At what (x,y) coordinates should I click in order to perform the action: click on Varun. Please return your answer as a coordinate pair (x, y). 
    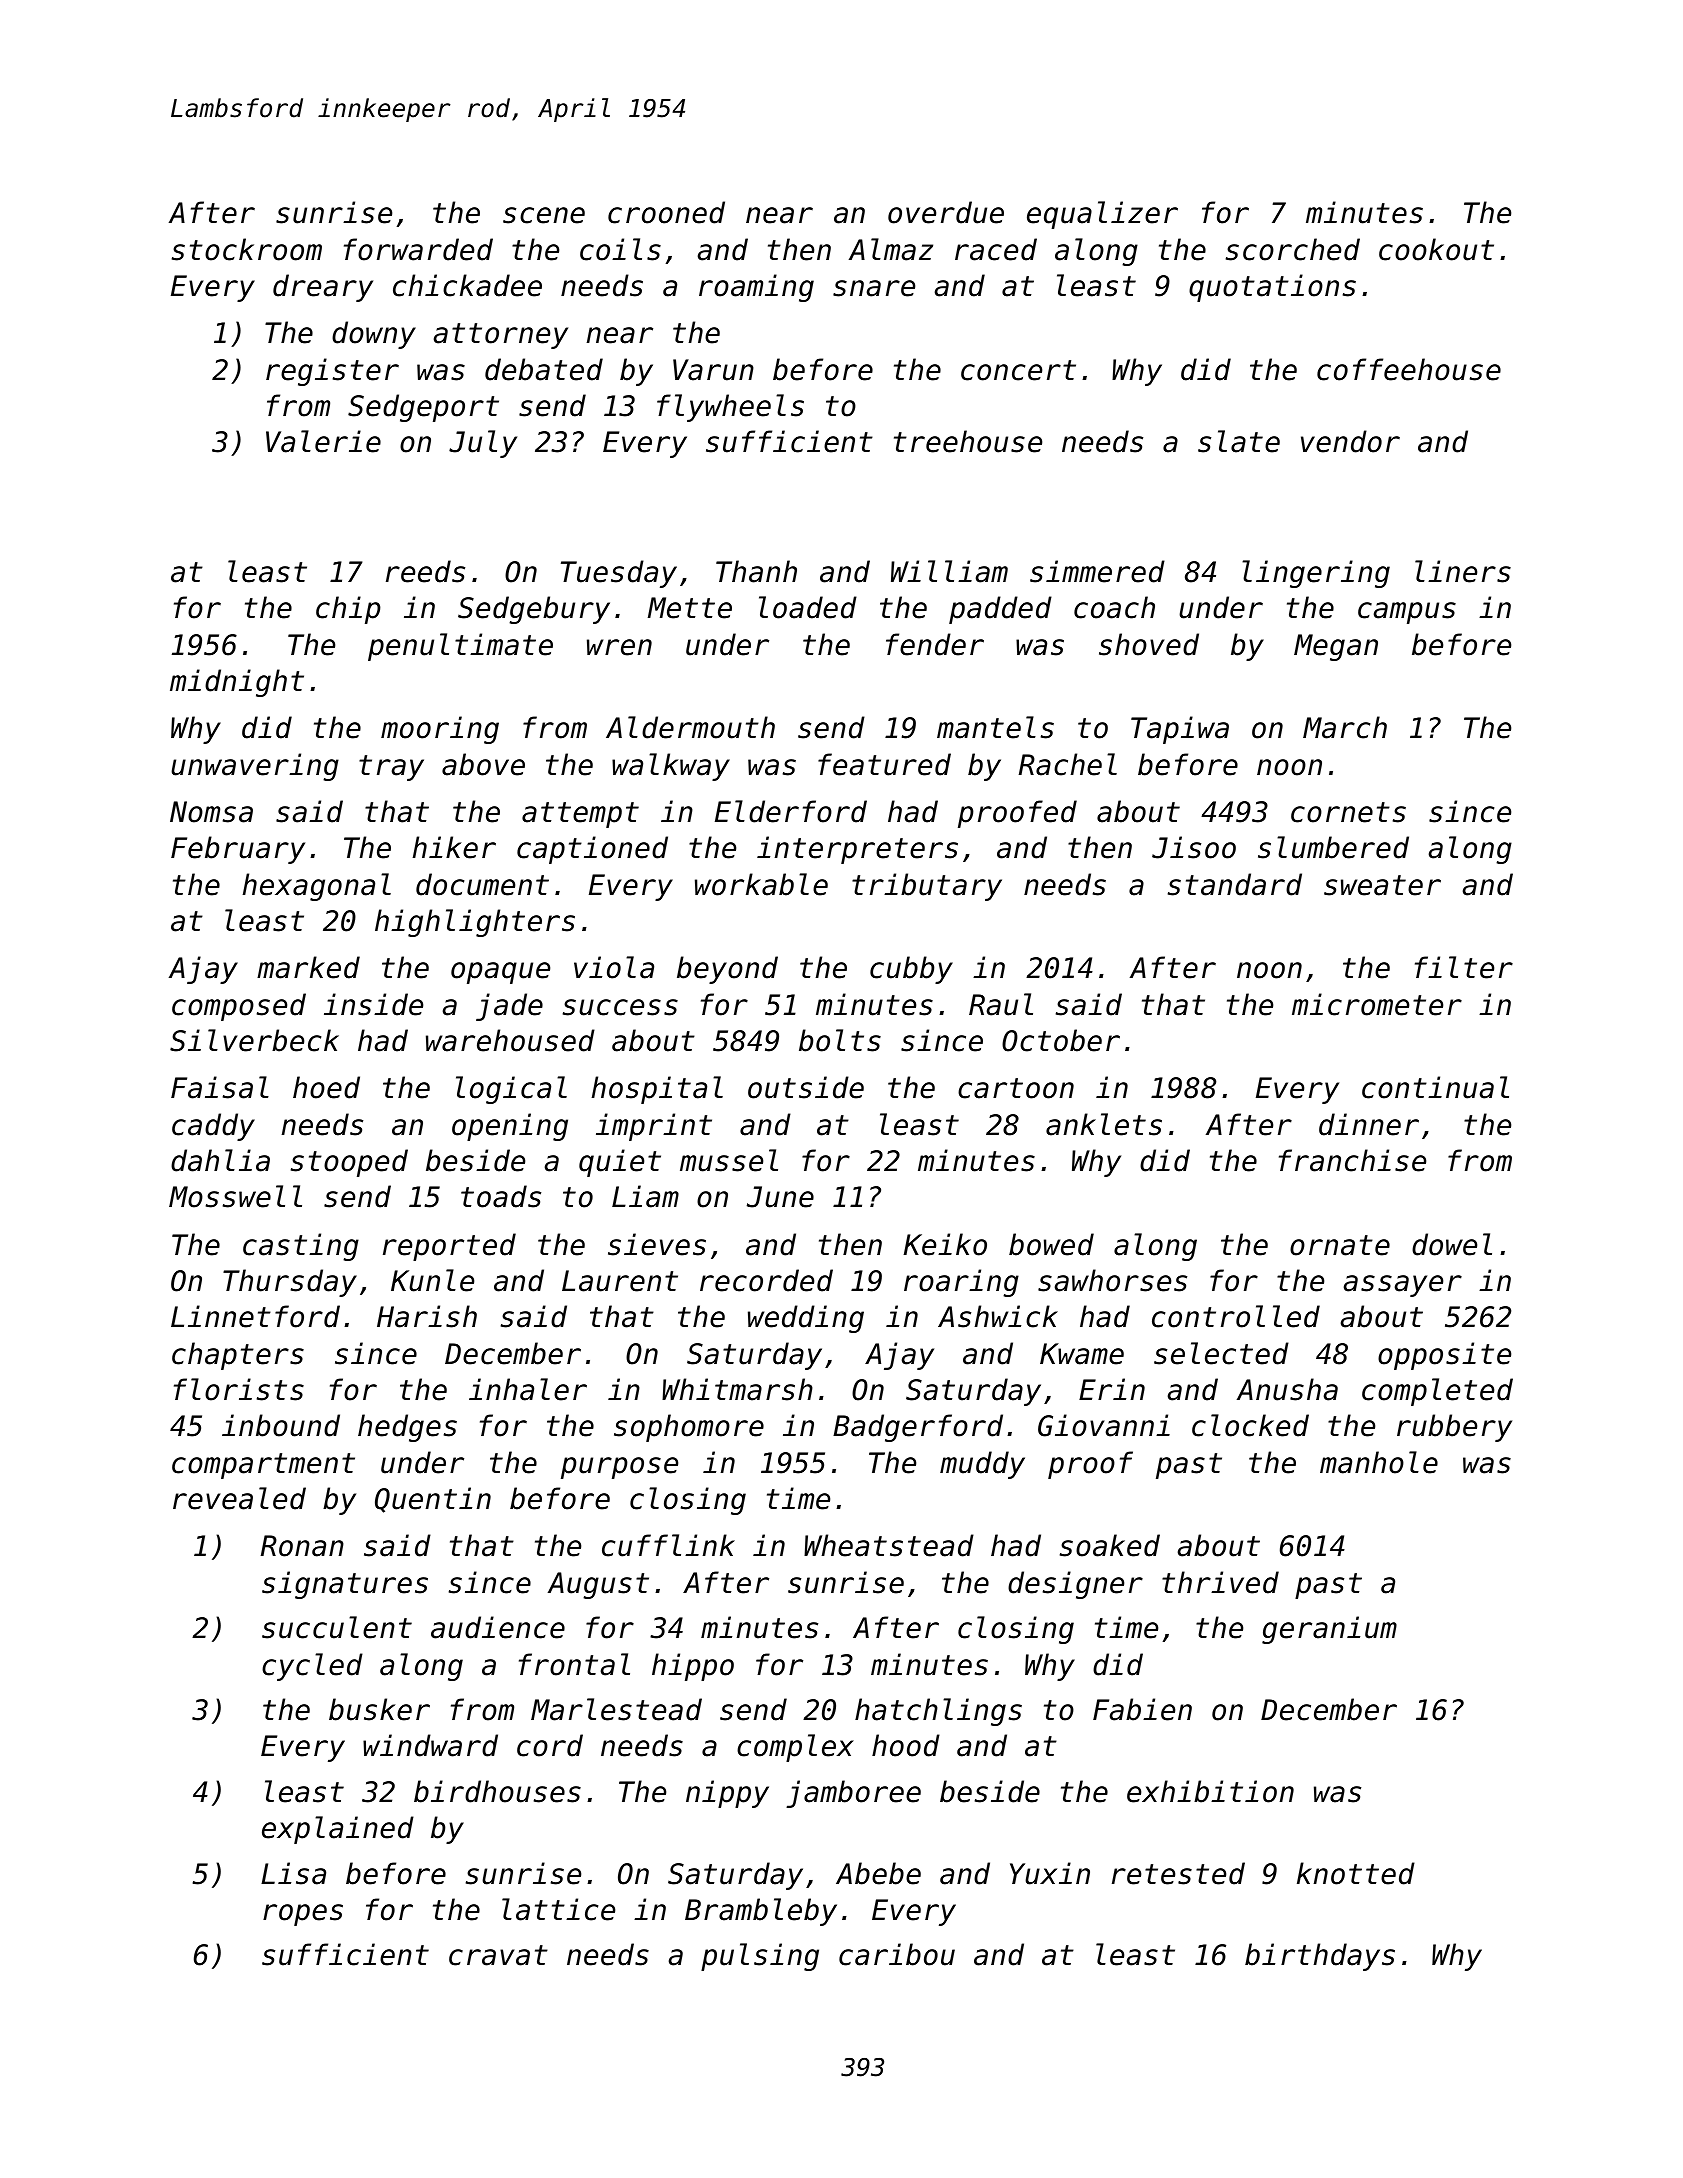
    Looking at the image, I should click on (713, 370).
